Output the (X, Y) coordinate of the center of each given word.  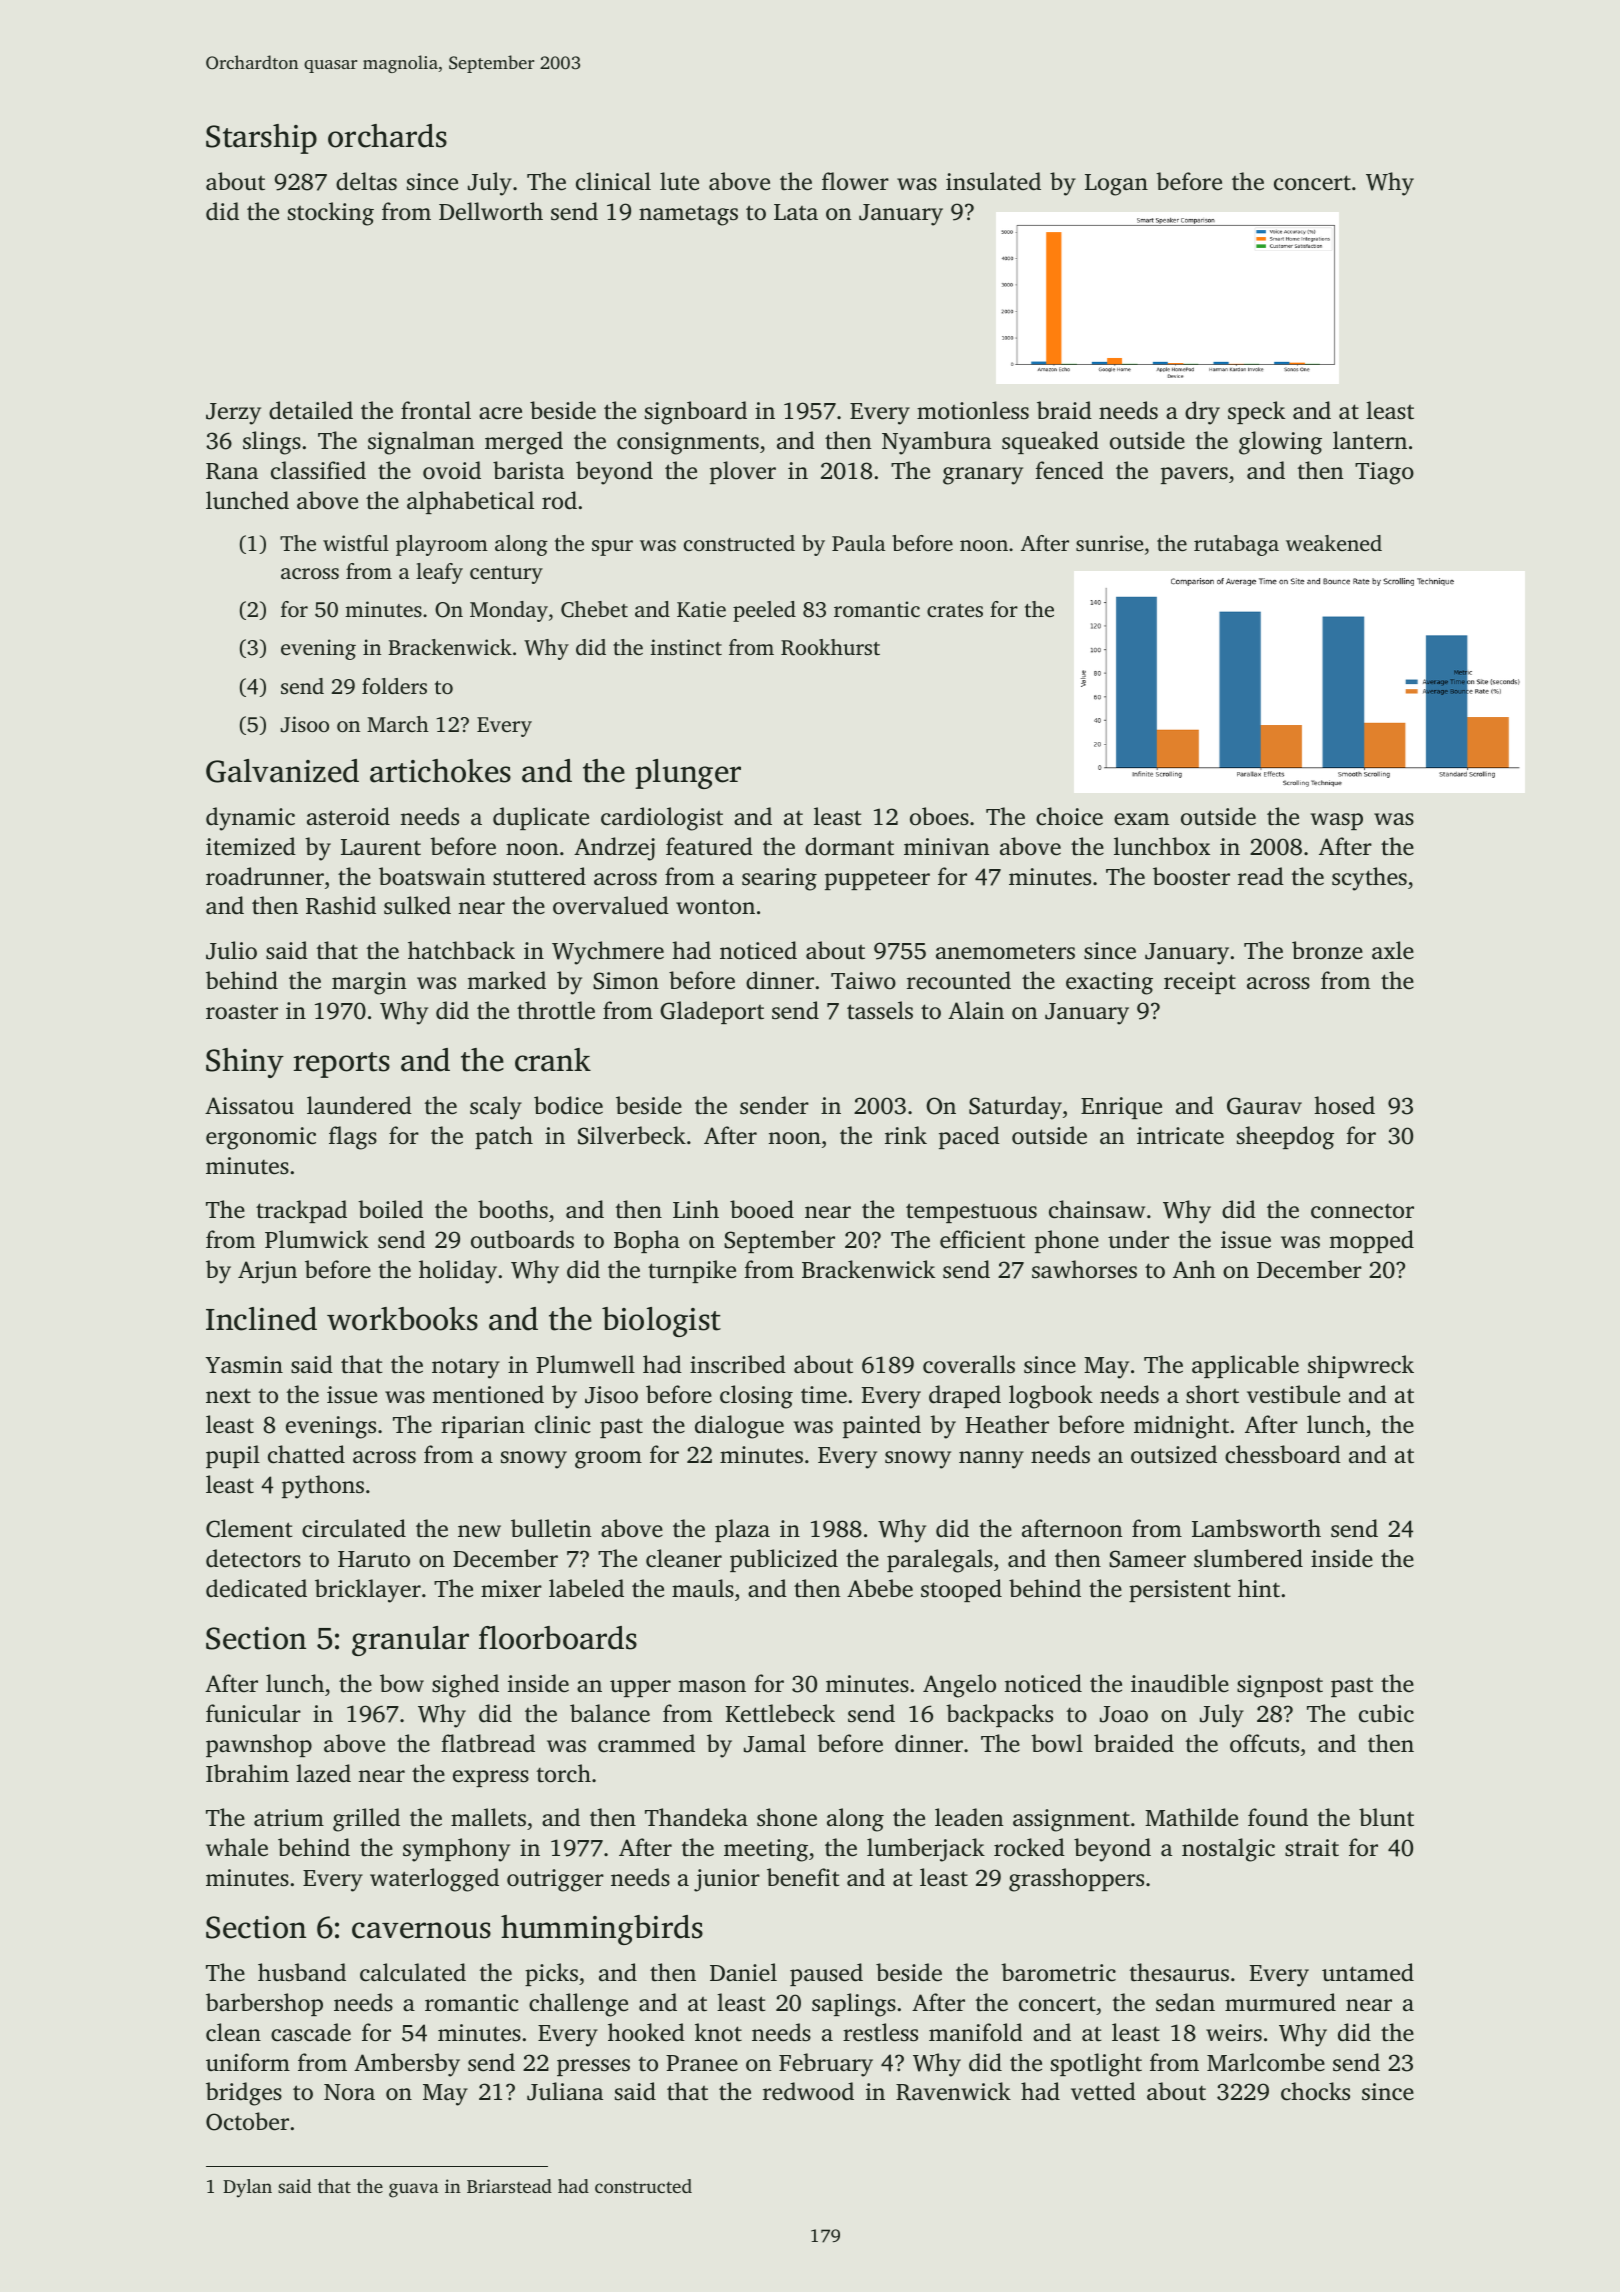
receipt (1200, 983)
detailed (311, 410)
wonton (715, 907)
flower (855, 181)
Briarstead (509, 2186)
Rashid (341, 905)
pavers (1194, 475)
